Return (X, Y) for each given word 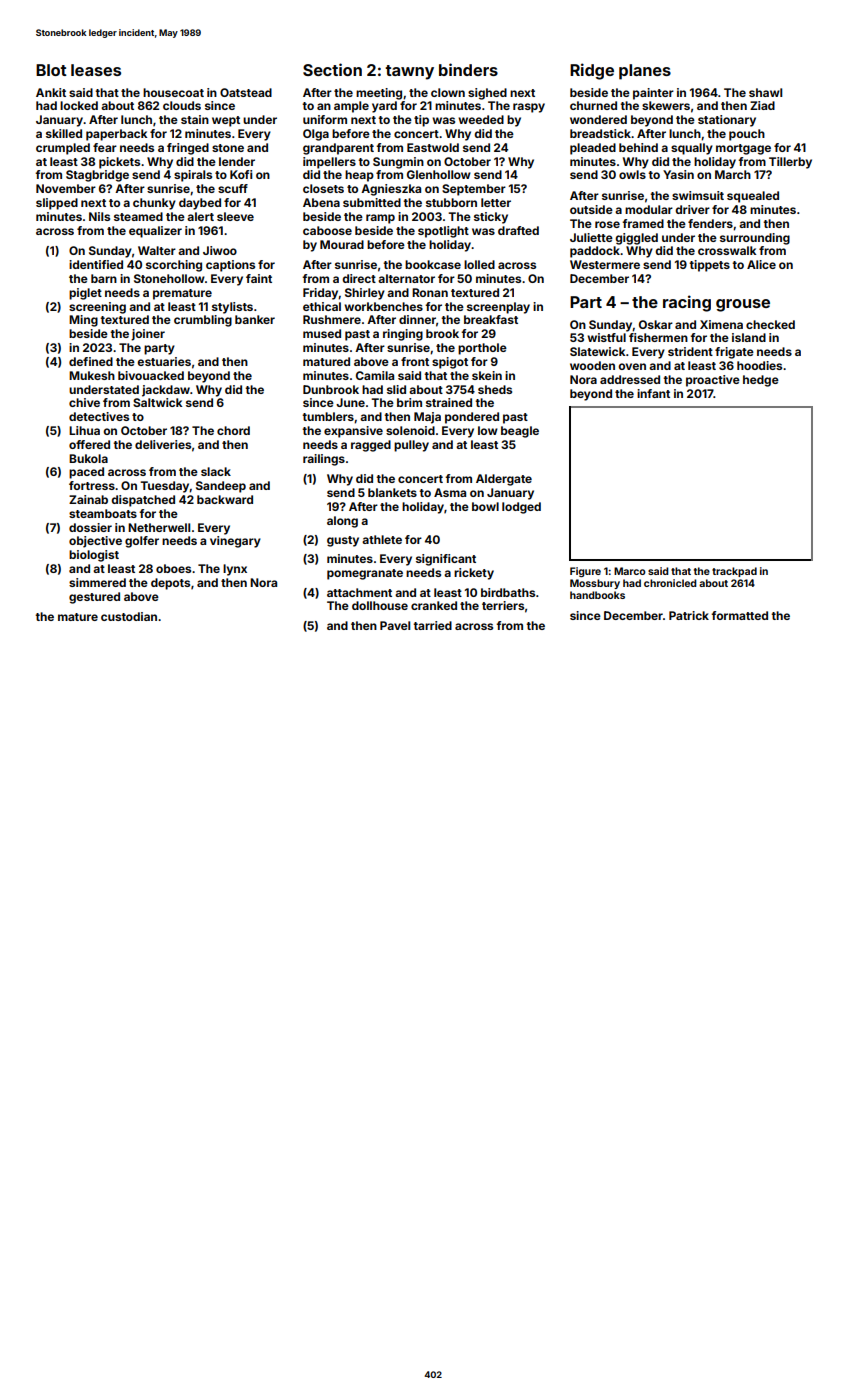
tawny (409, 72)
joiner (148, 335)
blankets (392, 492)
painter (653, 94)
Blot (51, 70)
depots (170, 584)
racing (687, 303)
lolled (479, 264)
